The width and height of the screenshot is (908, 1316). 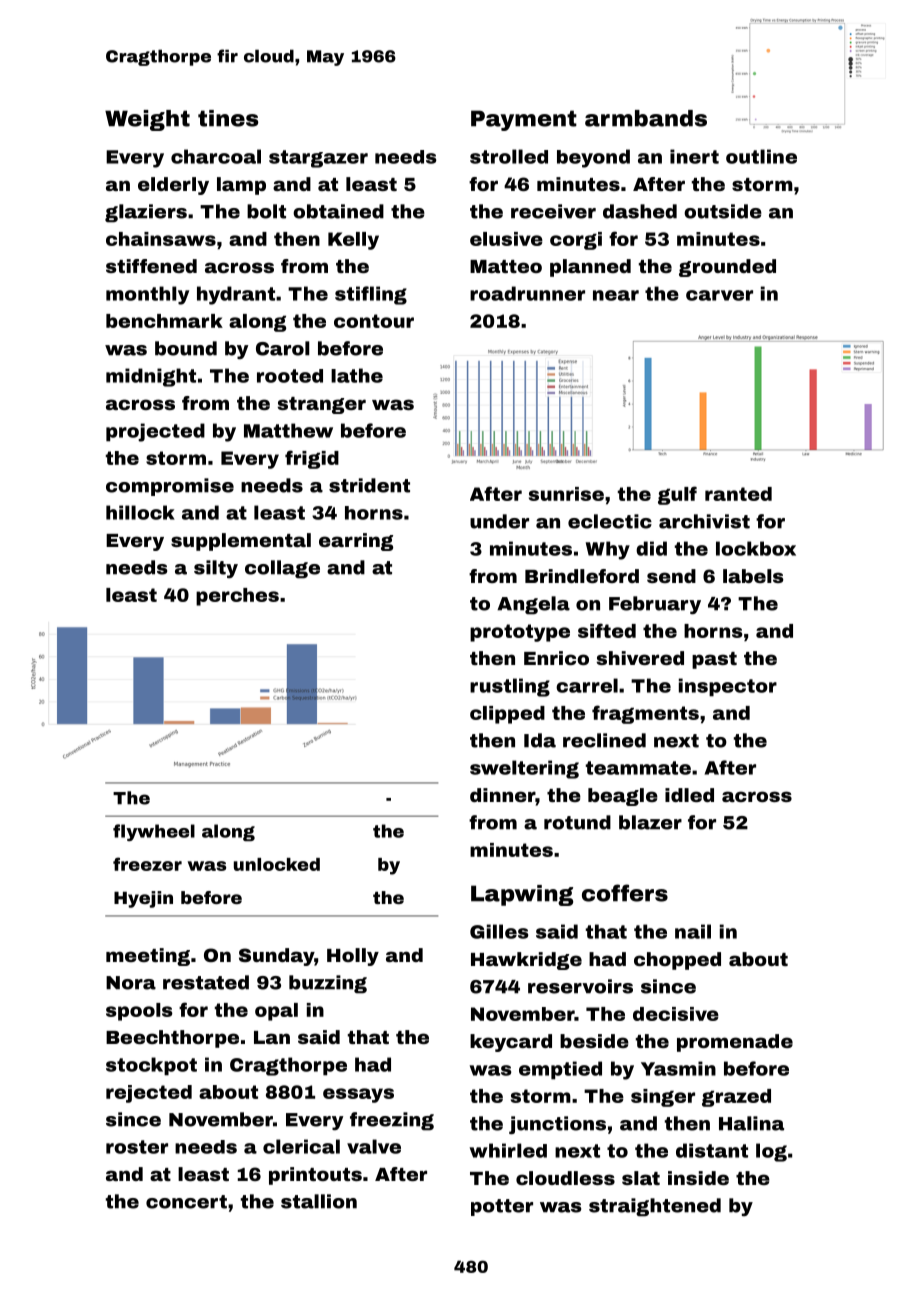 I want to click on meeting, so click(x=148, y=957).
